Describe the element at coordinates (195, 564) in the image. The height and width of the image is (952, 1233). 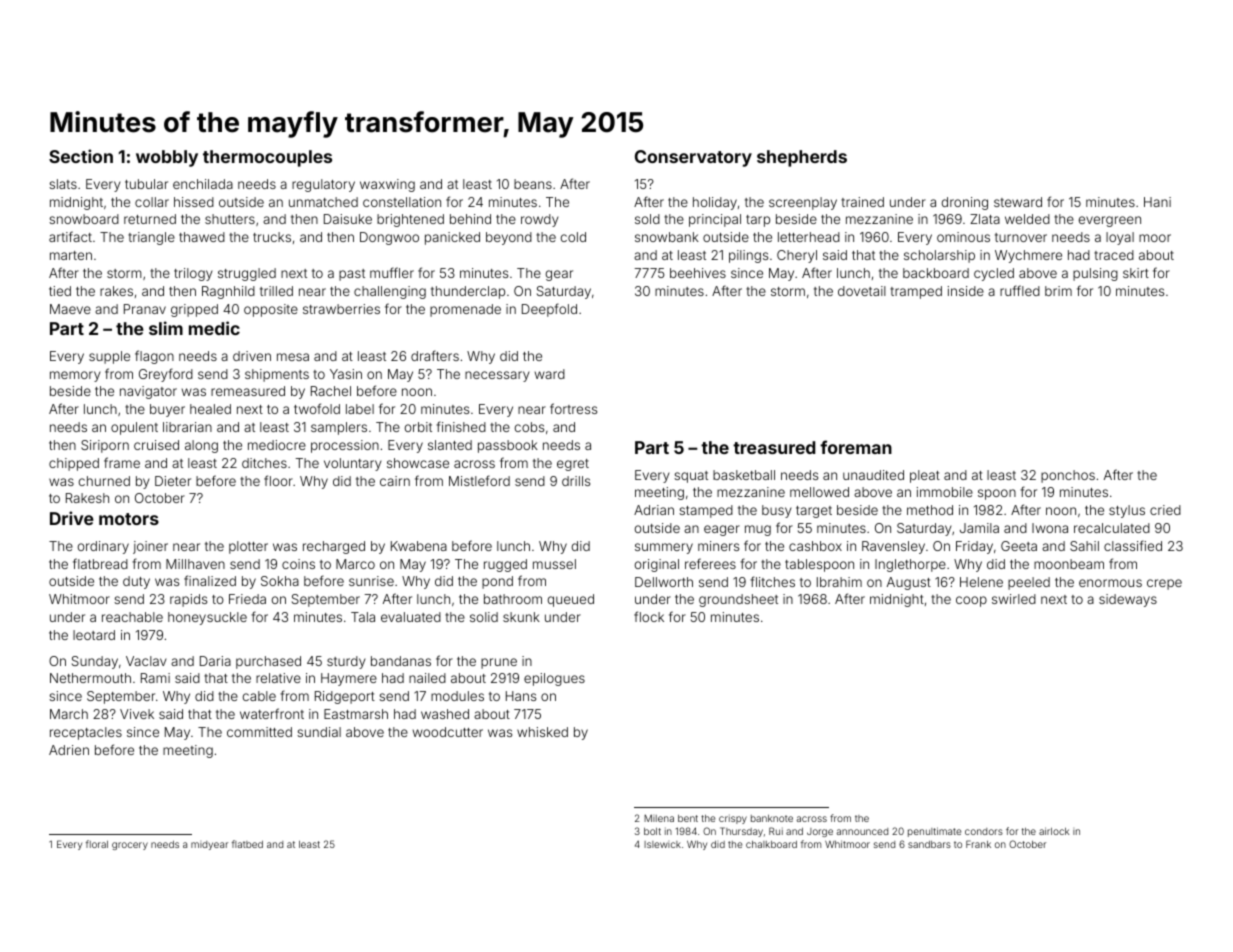
I see `Millhaven` at that location.
